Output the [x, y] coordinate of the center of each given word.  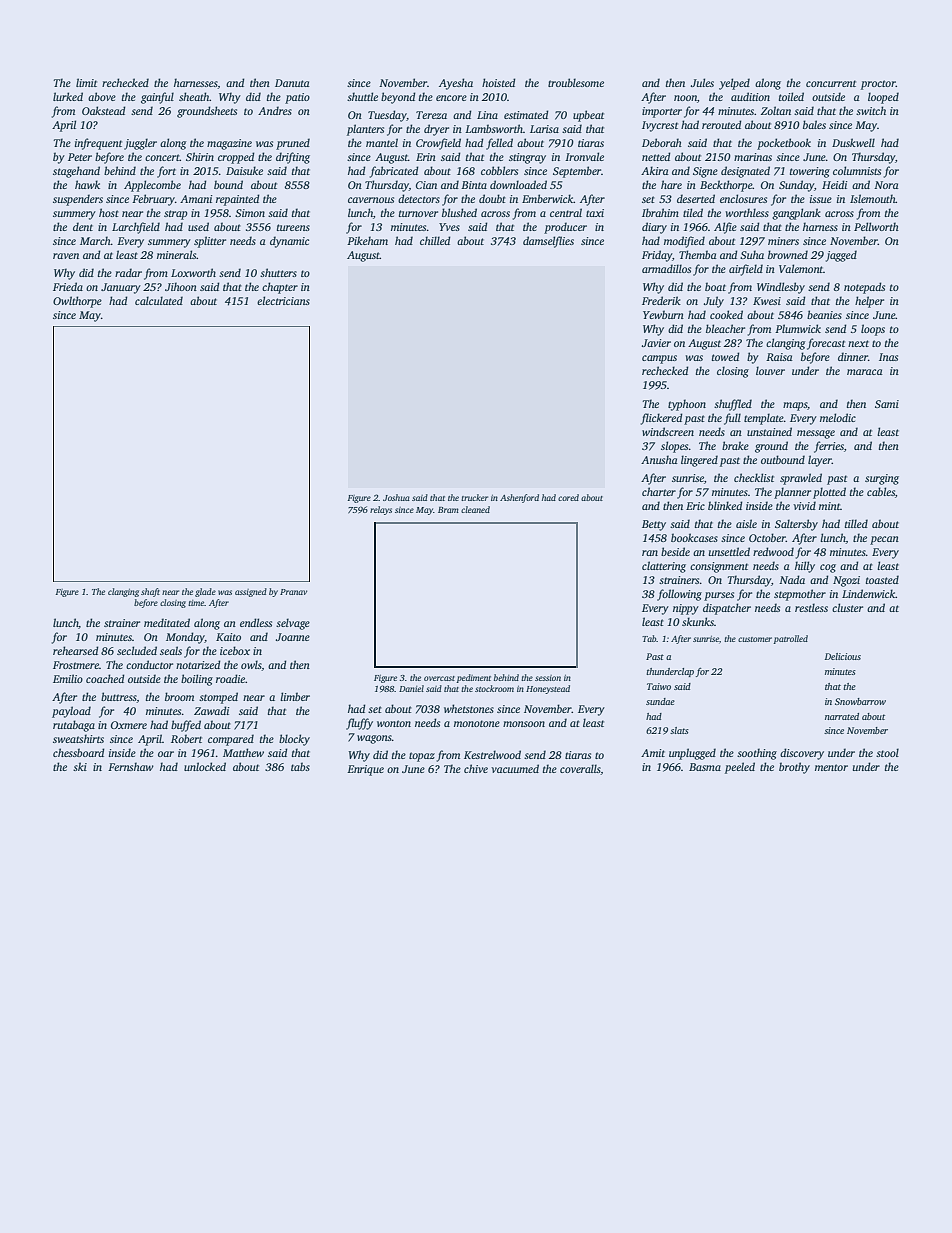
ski [80, 766]
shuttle [362, 96]
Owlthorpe [77, 302]
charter [659, 491]
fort [166, 172]
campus [659, 359]
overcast [439, 678]
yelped [734, 84]
